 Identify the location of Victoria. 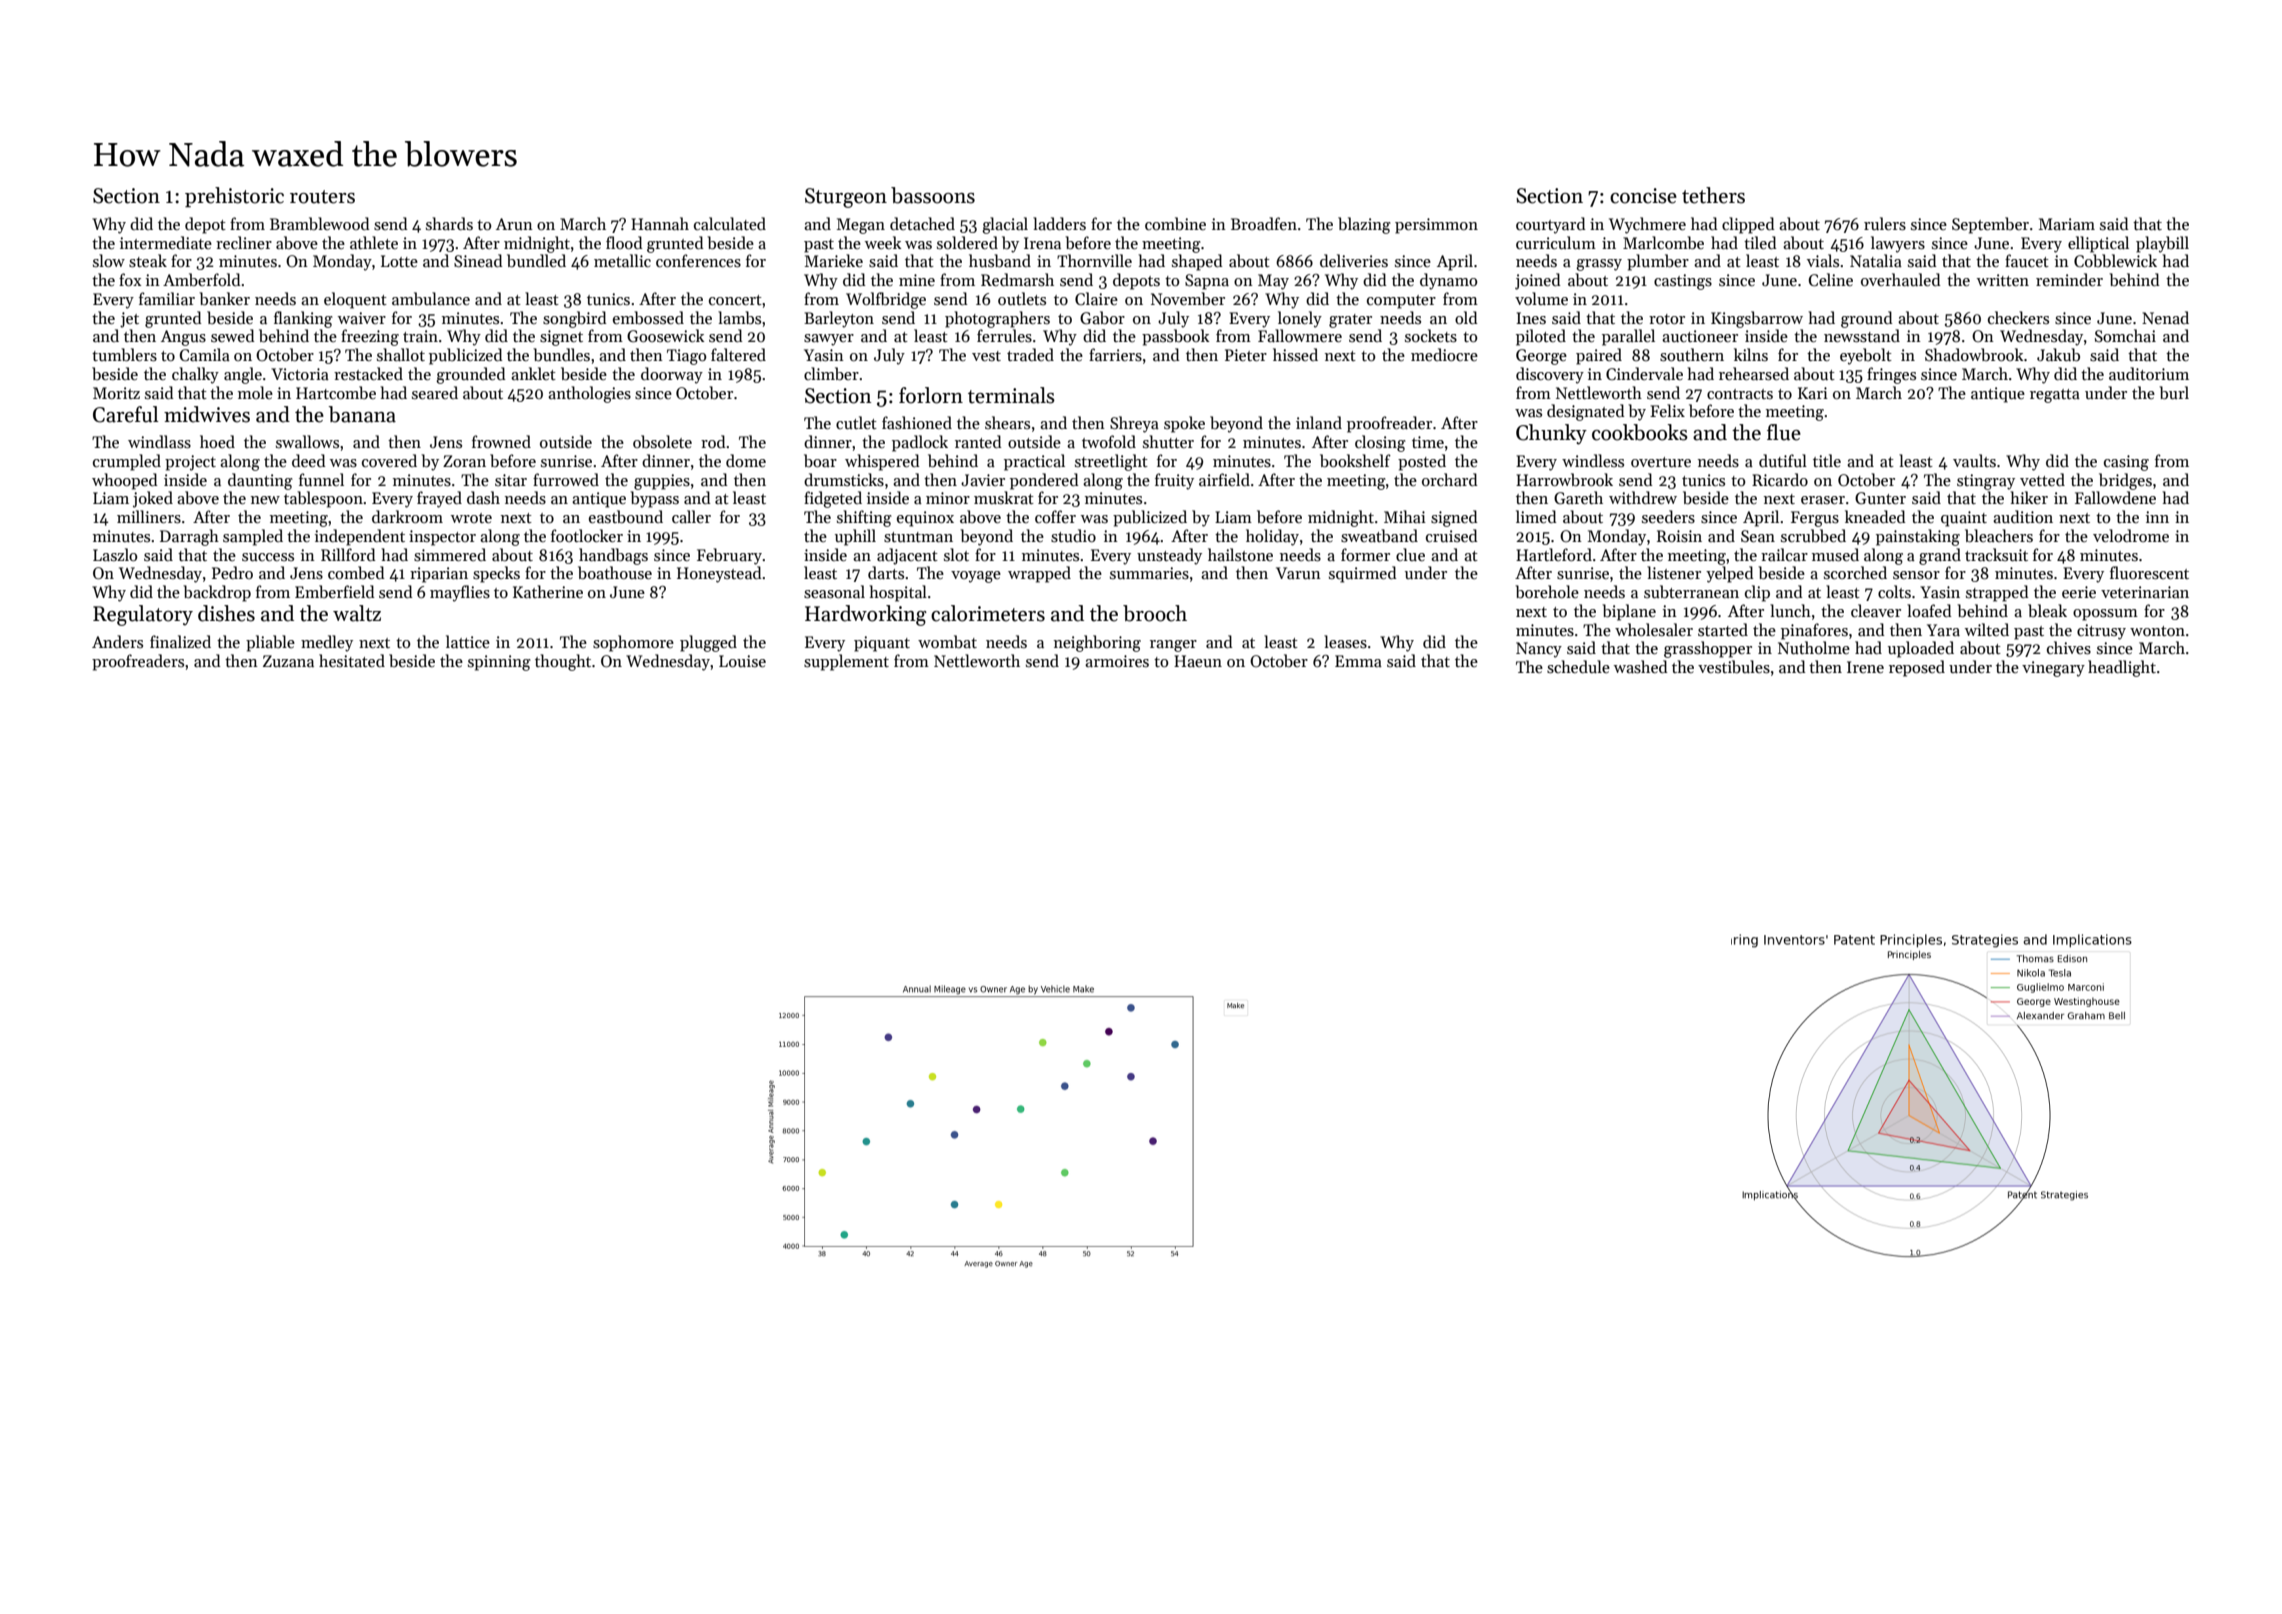
(300, 374).
